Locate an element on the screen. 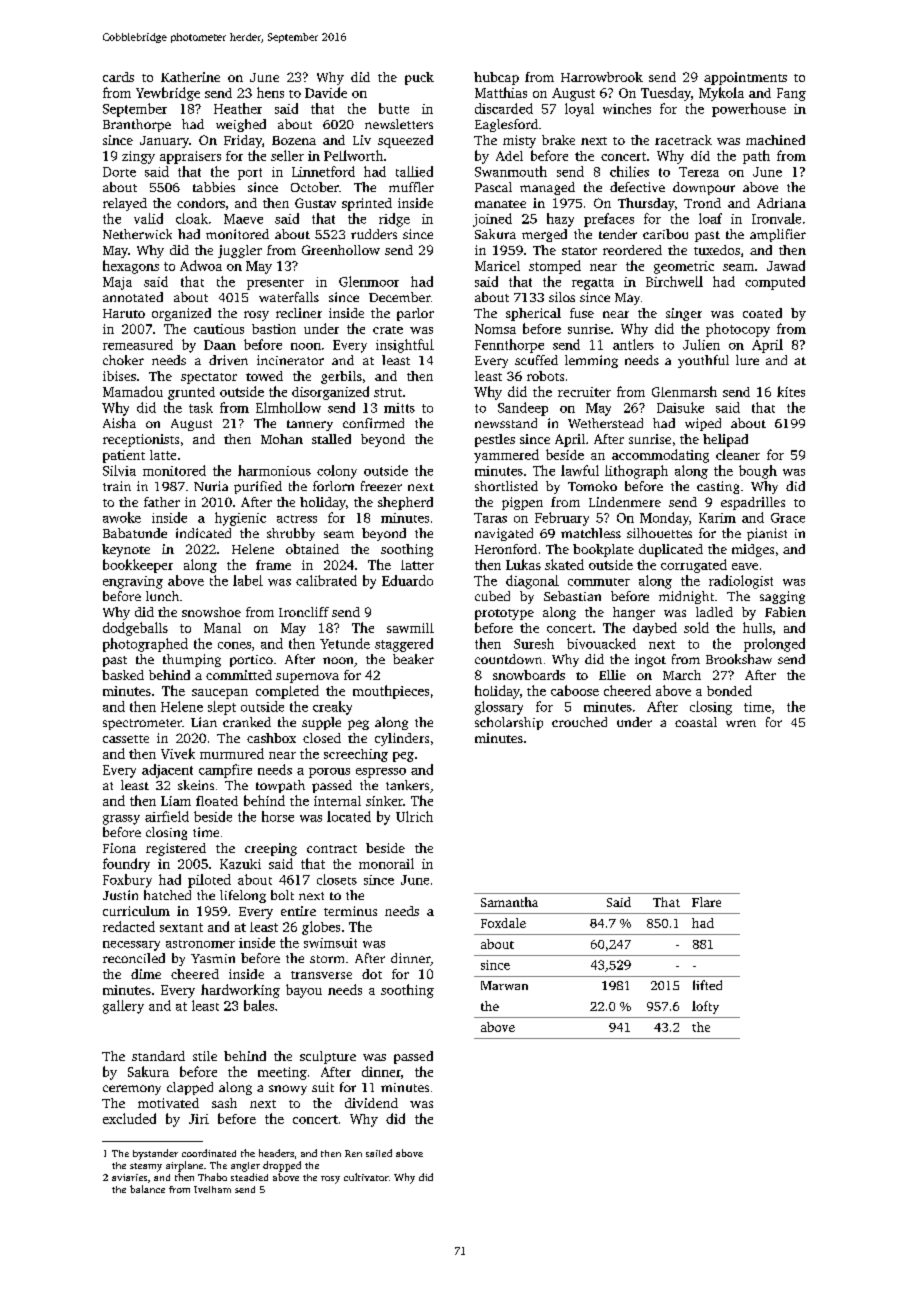 The width and height of the screenshot is (908, 1316). Manal is located at coordinates (222, 628).
